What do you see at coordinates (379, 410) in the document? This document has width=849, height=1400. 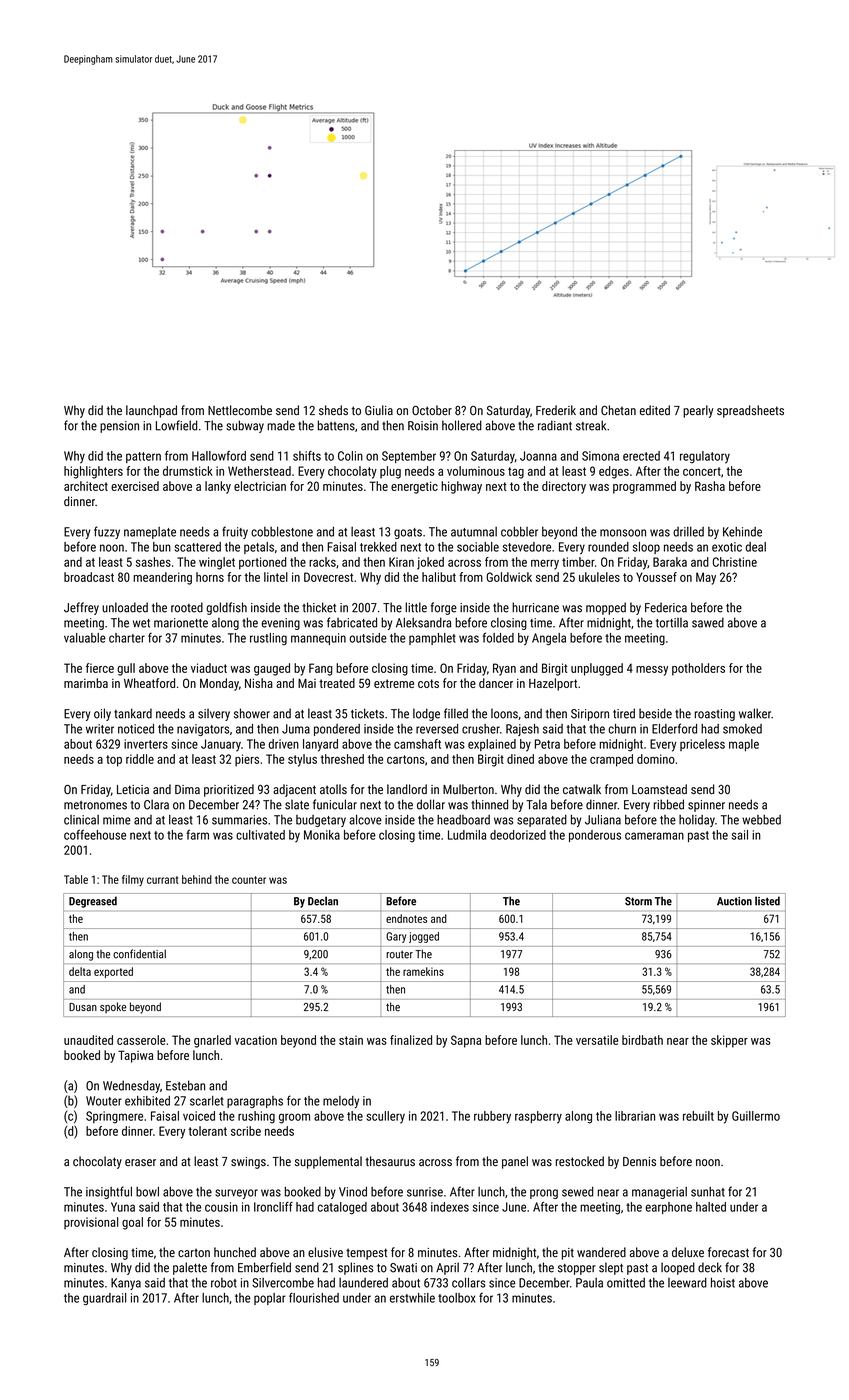 I see `Giulia` at bounding box center [379, 410].
